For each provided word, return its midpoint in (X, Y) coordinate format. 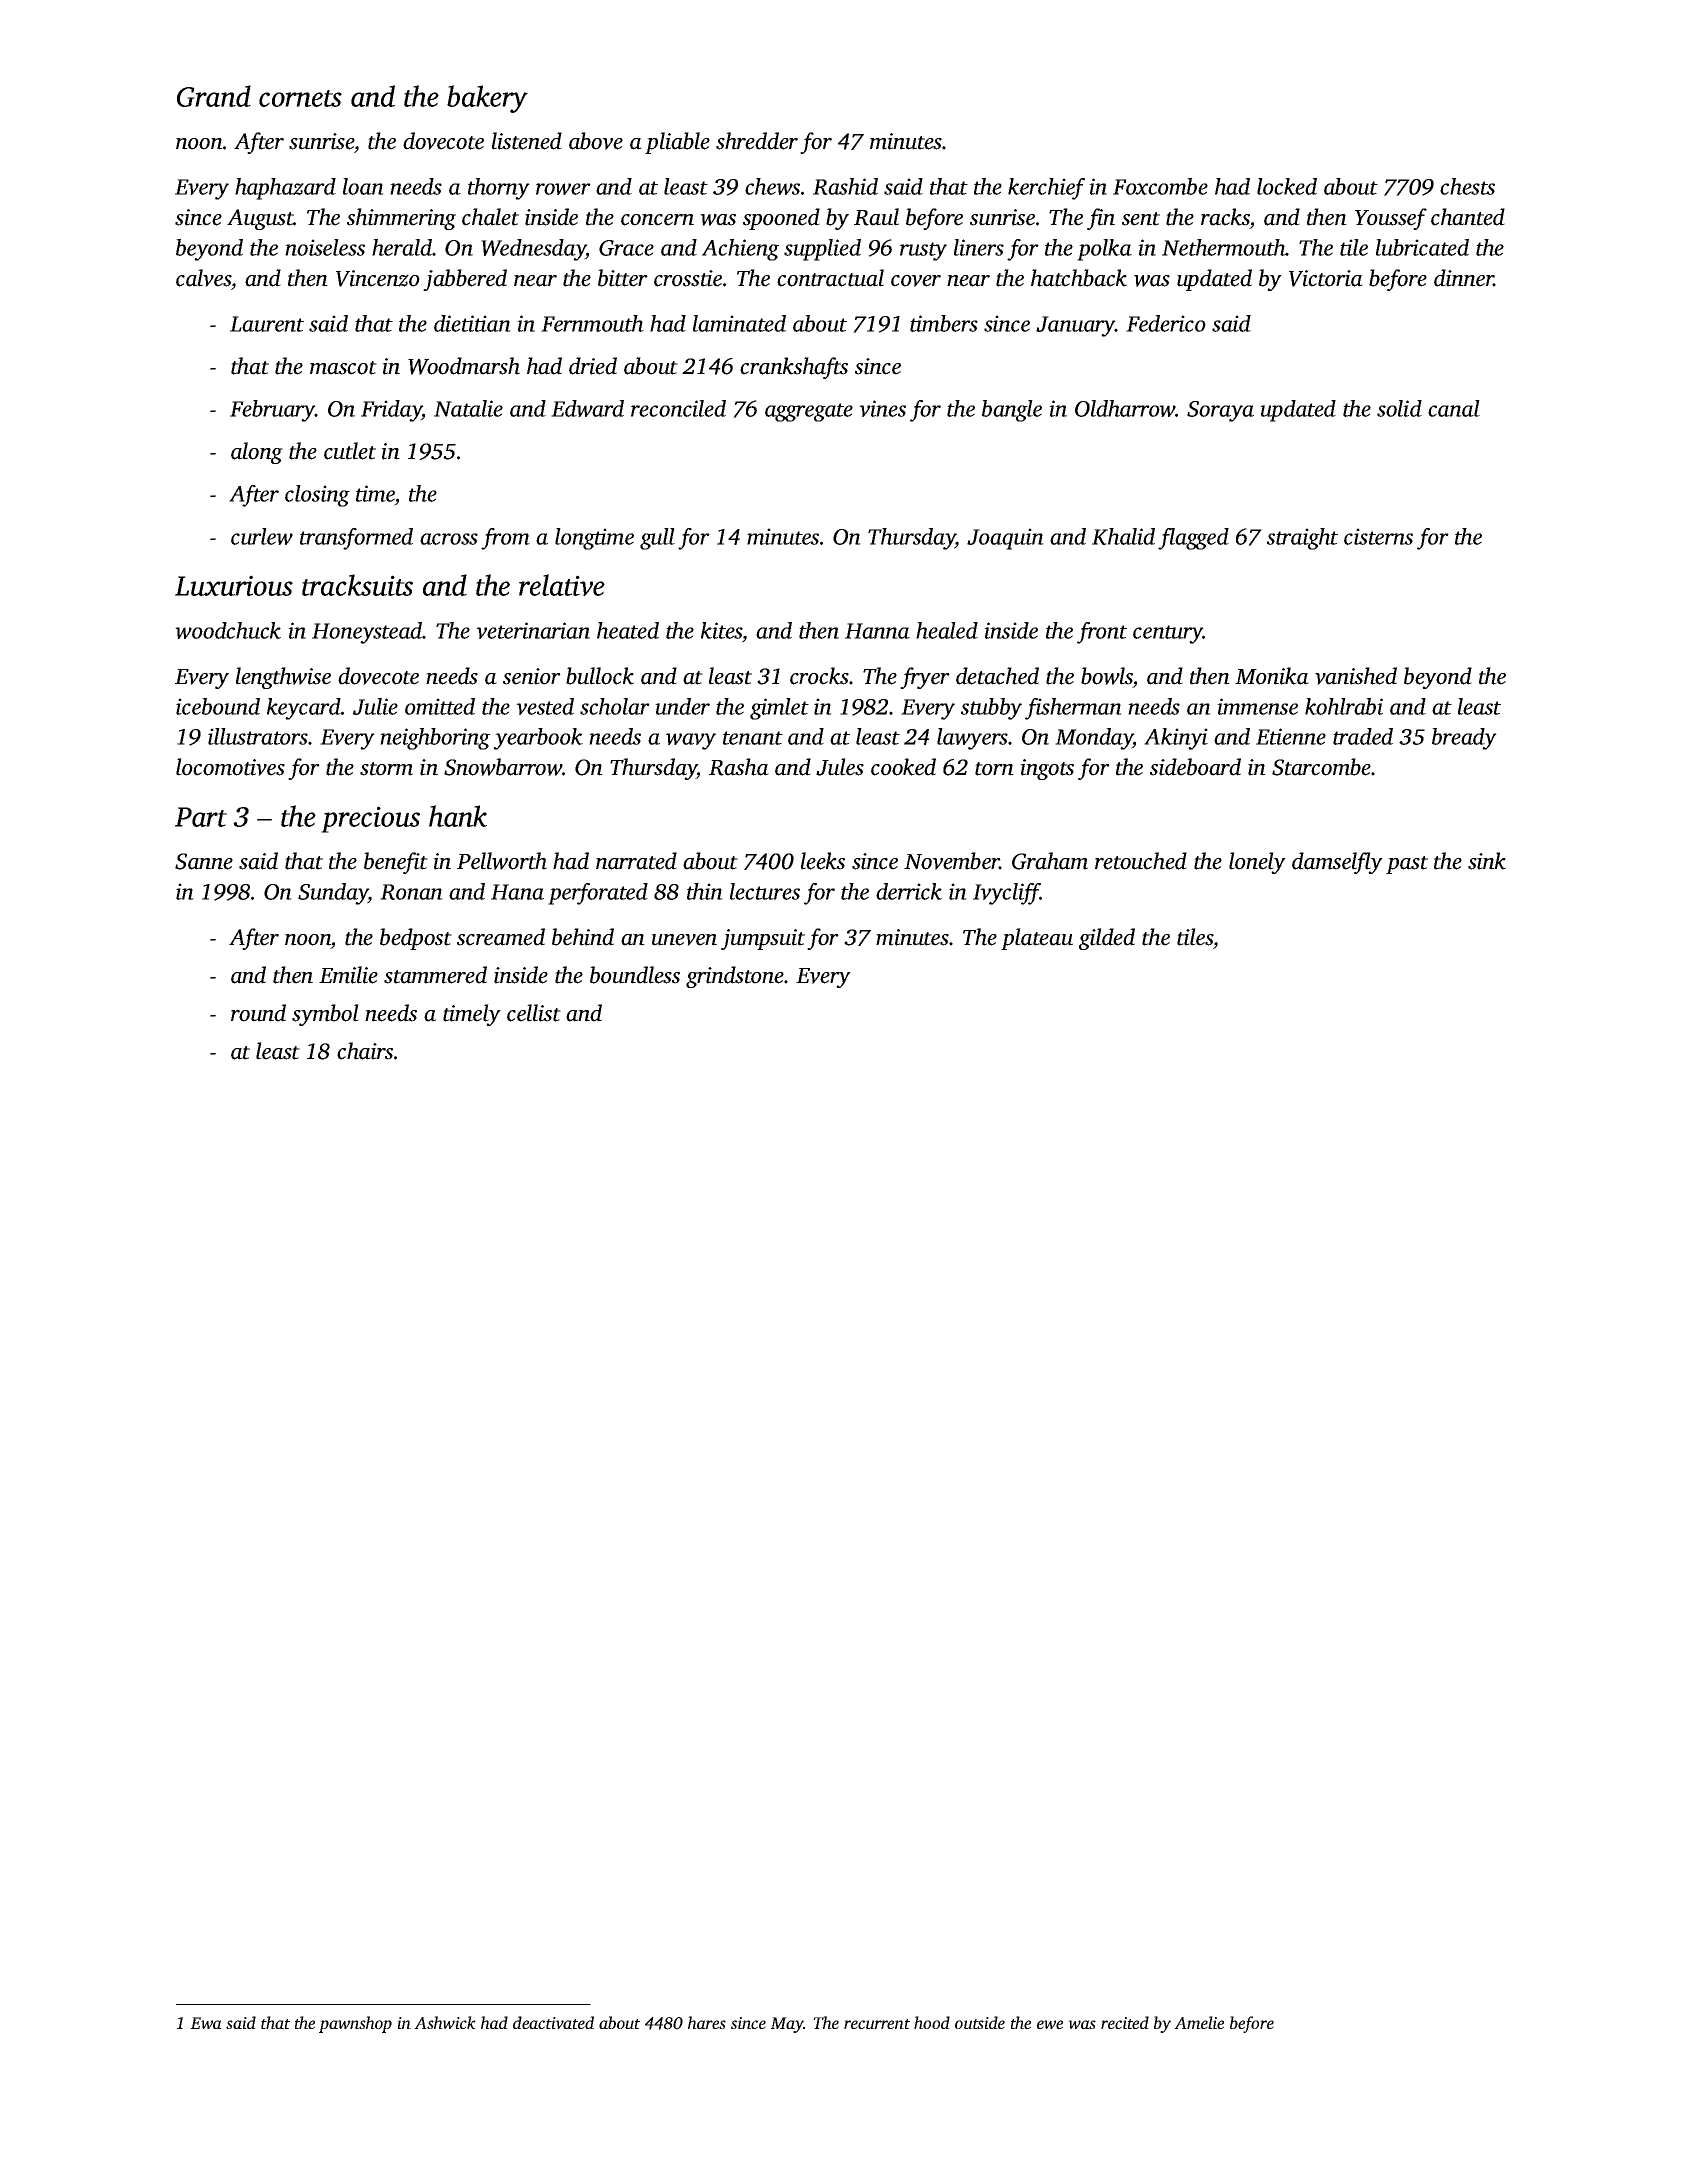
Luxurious (234, 585)
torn (994, 769)
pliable (677, 143)
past (1407, 865)
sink (1487, 861)
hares (707, 2022)
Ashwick (445, 2022)
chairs (365, 1051)
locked (1287, 186)
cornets (300, 98)
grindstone (735, 977)
